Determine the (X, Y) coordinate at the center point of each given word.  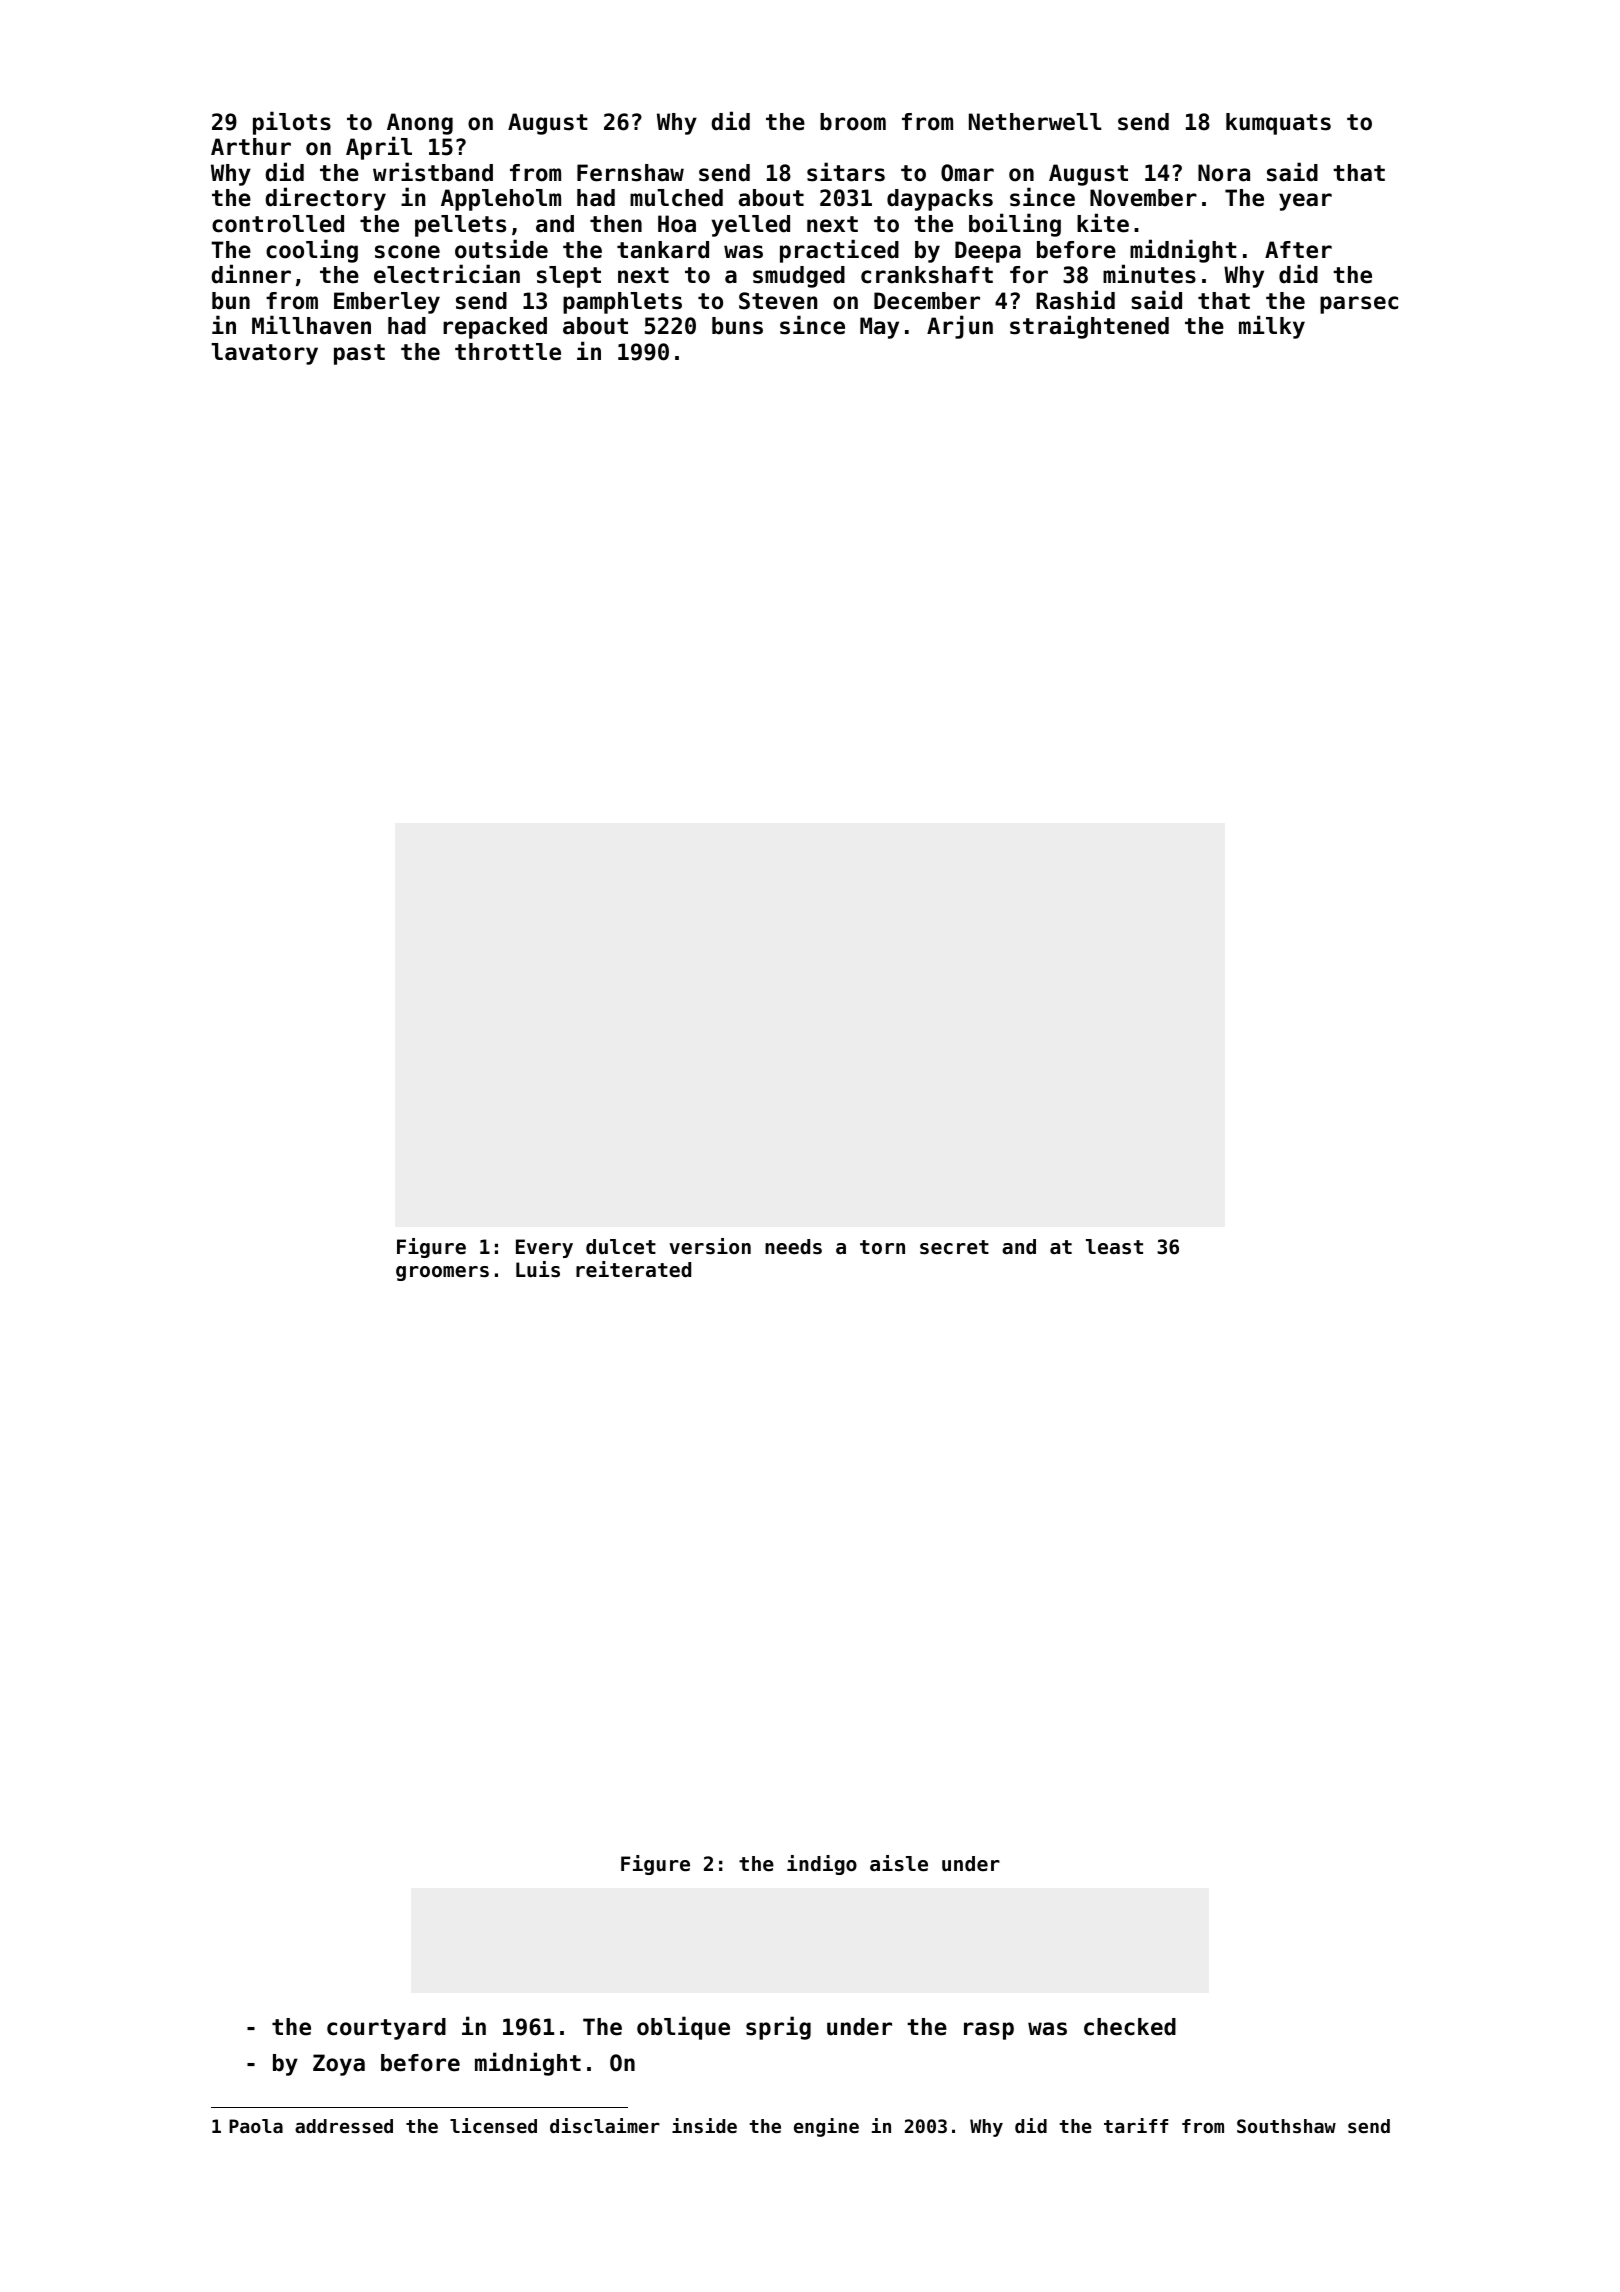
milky (1272, 327)
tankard (663, 250)
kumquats (1278, 124)
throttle (508, 352)
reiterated (633, 1269)
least (1114, 1247)
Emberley (387, 303)
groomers (442, 1273)
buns (737, 326)
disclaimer (605, 2125)
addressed (344, 2126)
